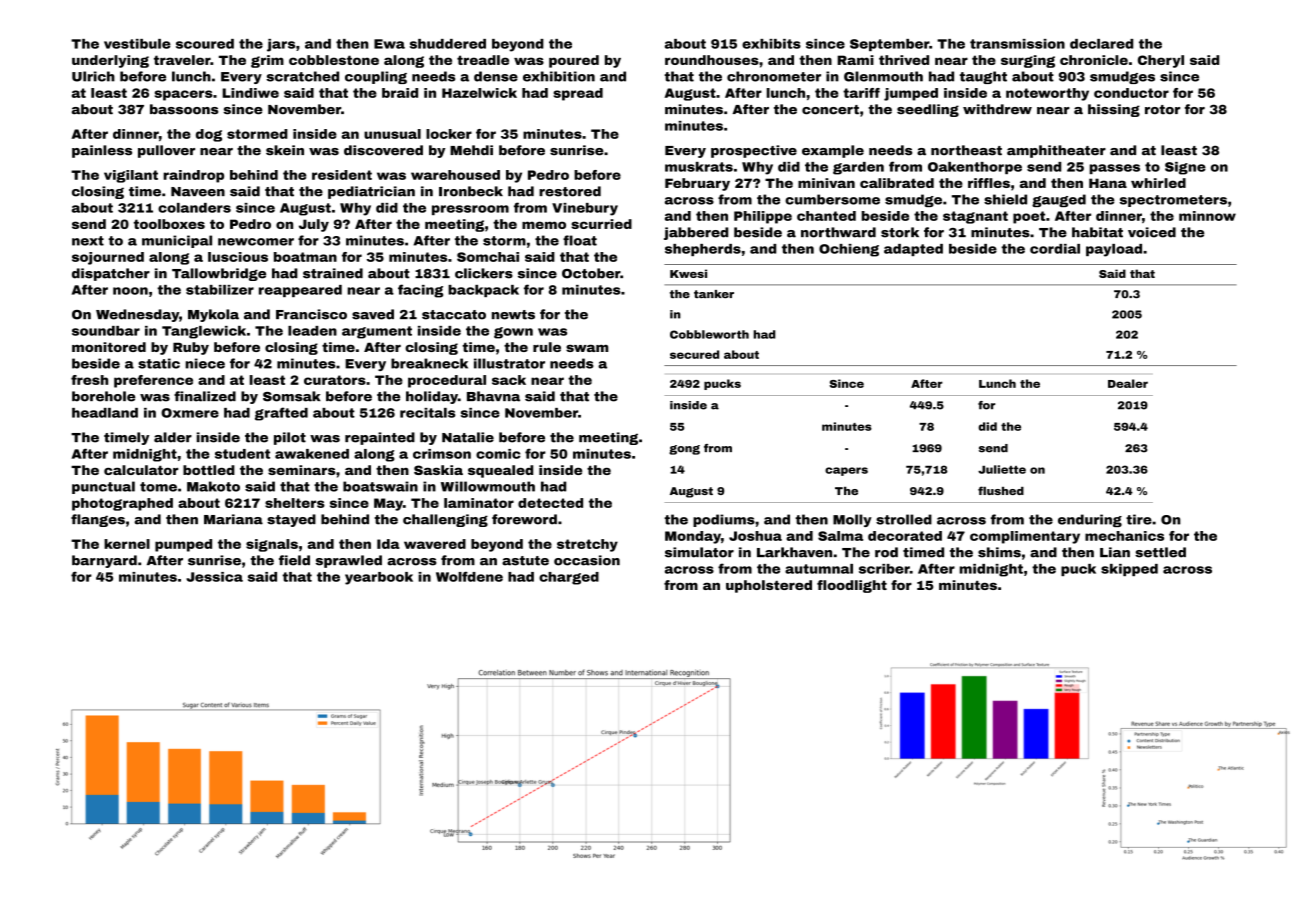 Image resolution: width=1308 pixels, height=924 pixels. Describe the element at coordinates (709, 334) in the page. I see `Cobbleworth` at that location.
